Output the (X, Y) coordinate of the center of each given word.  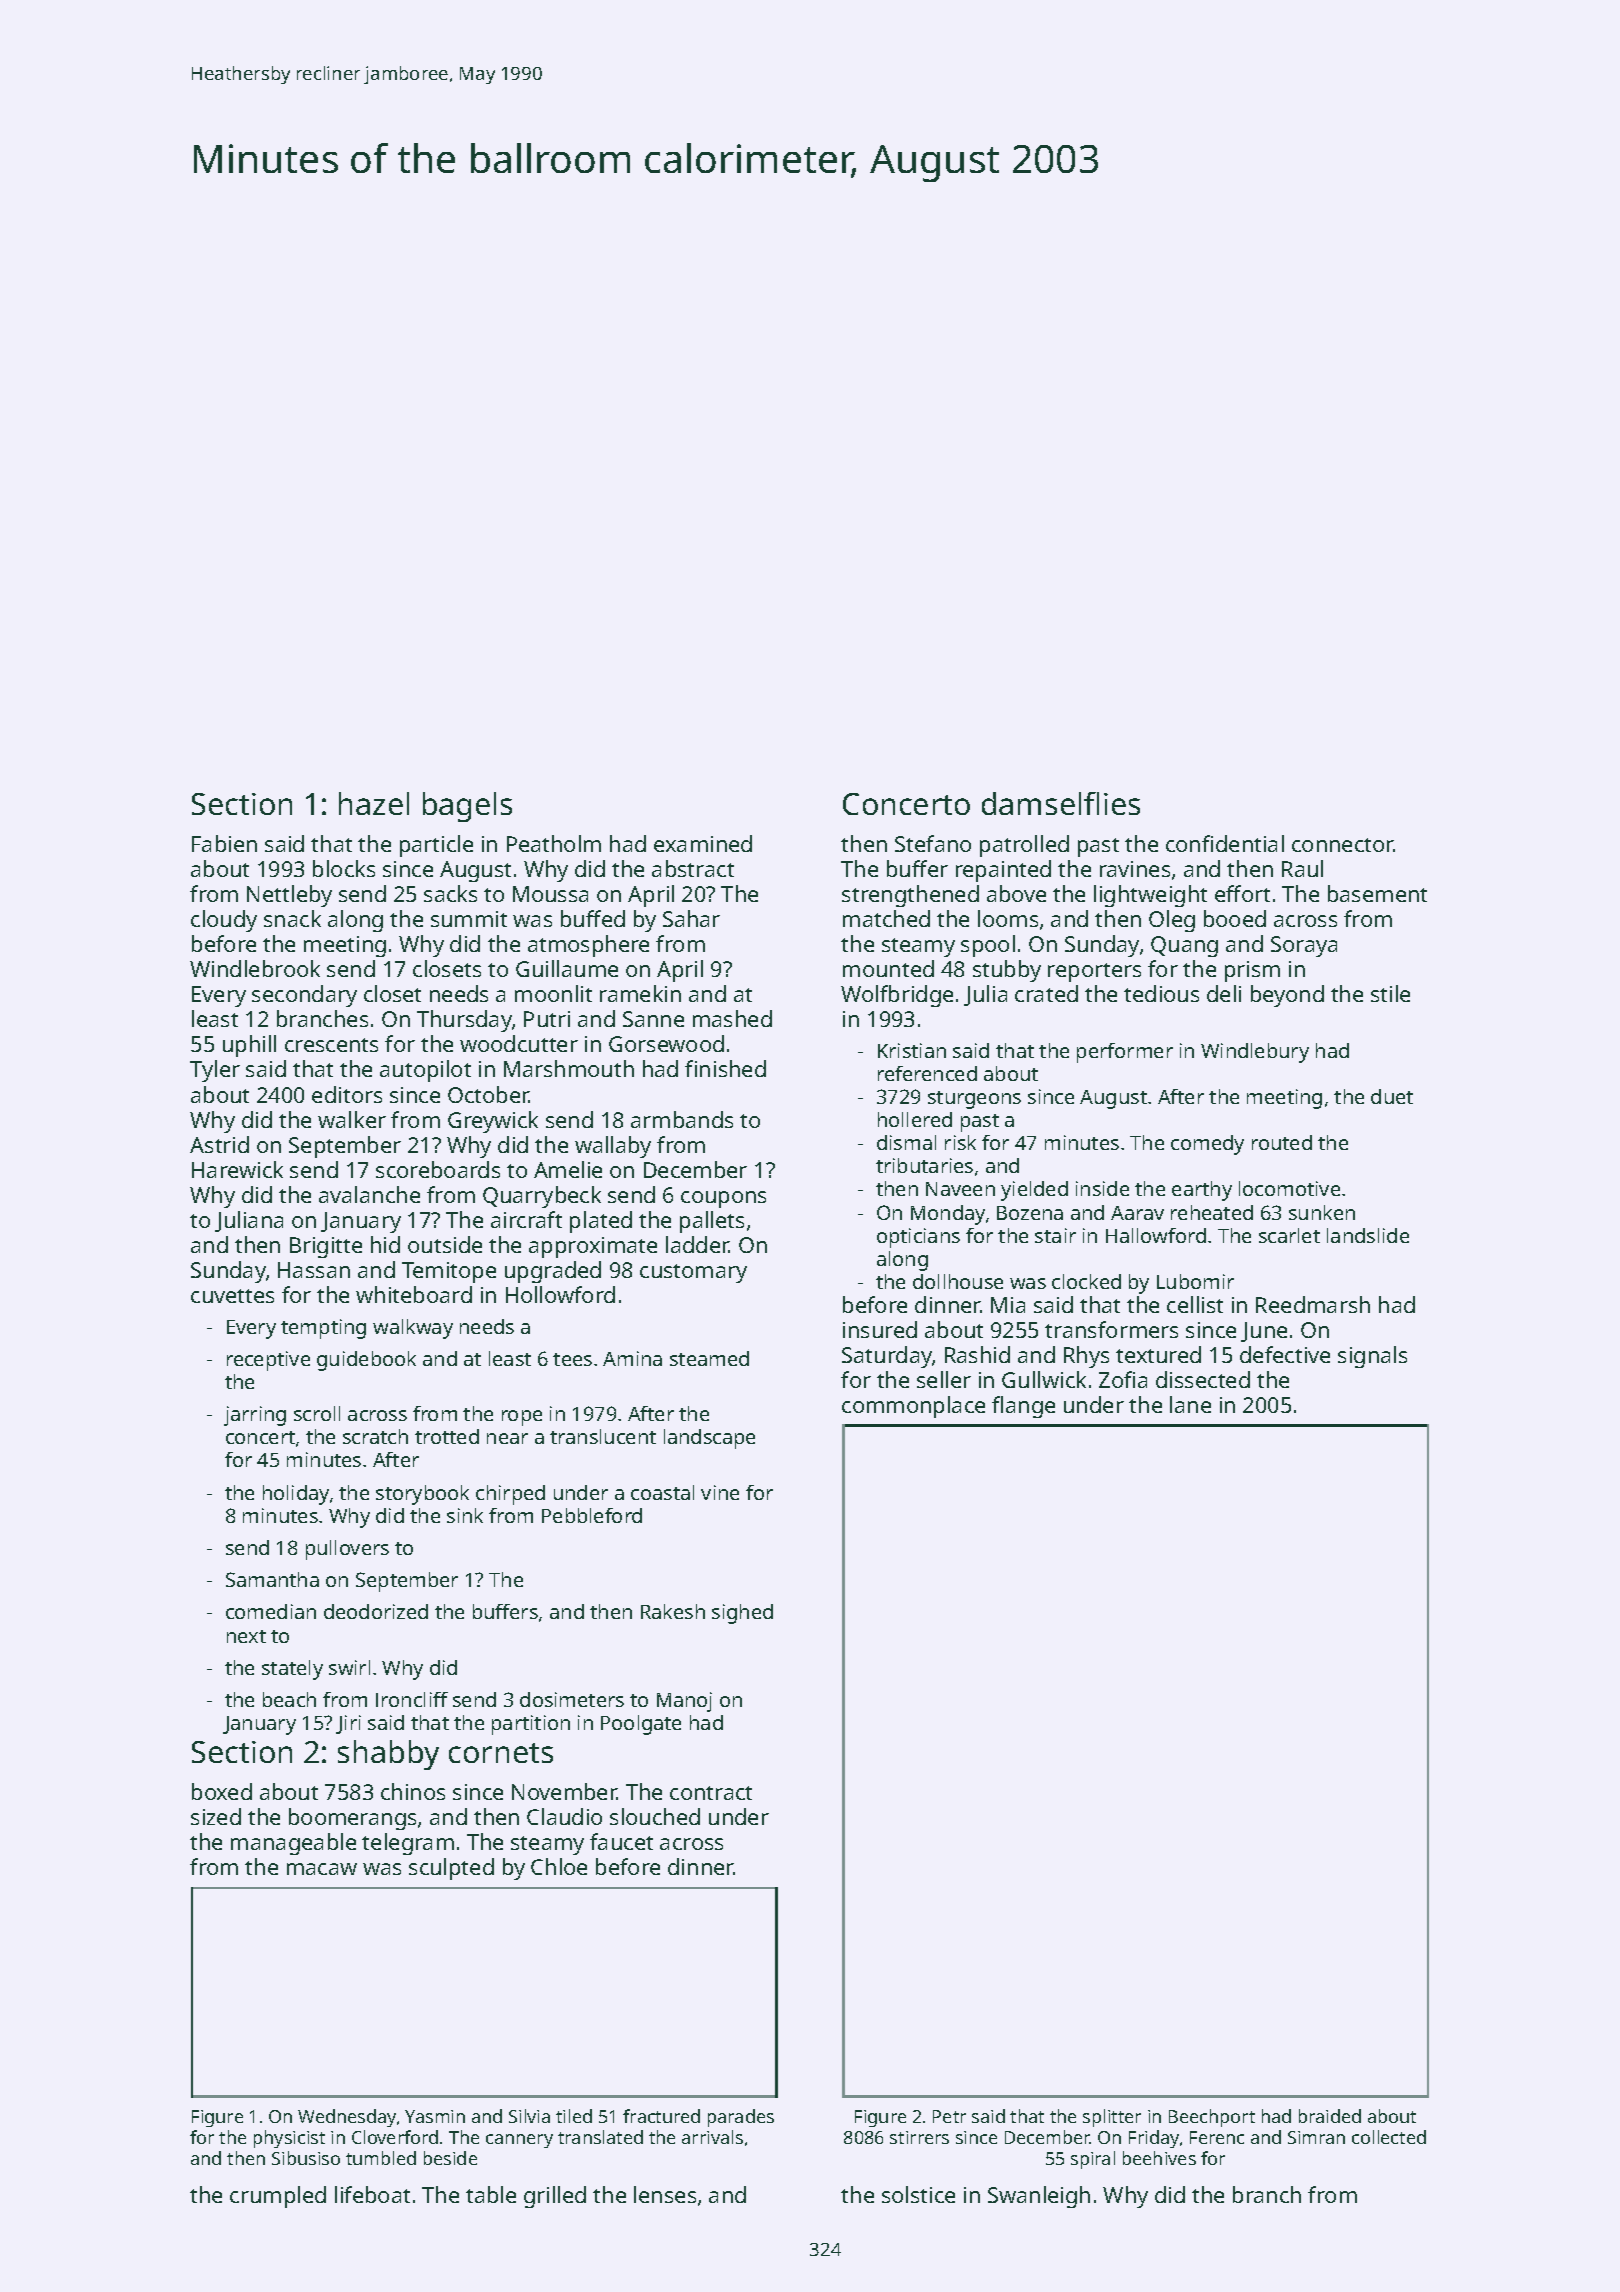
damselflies (1061, 803)
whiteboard (414, 1294)
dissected (1203, 1379)
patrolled (1024, 846)
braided (1330, 2116)
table (491, 2194)
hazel (374, 803)
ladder (697, 1244)
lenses (665, 2194)
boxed (222, 1791)
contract (711, 1793)
